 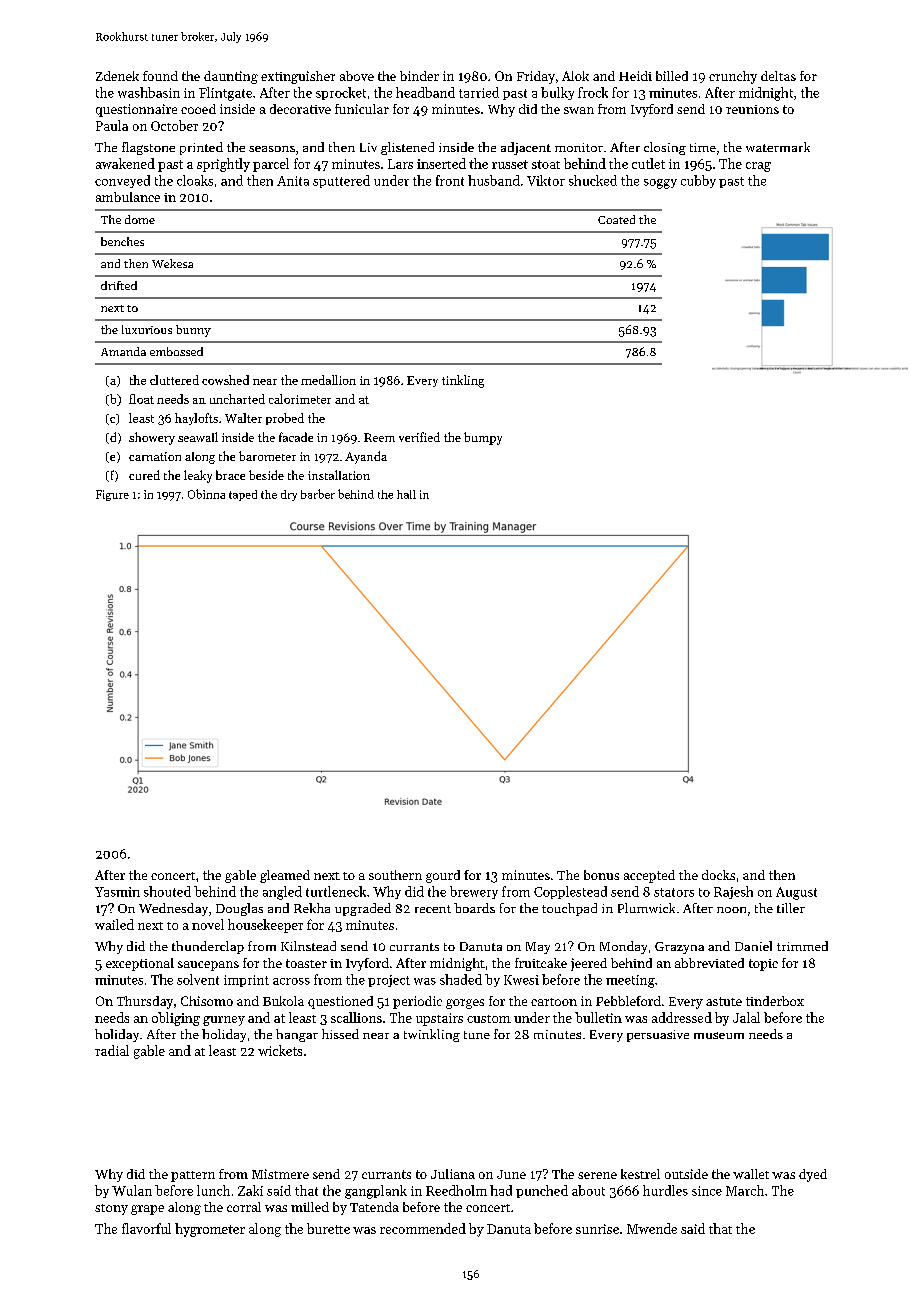 I want to click on Viktor, so click(x=546, y=180).
